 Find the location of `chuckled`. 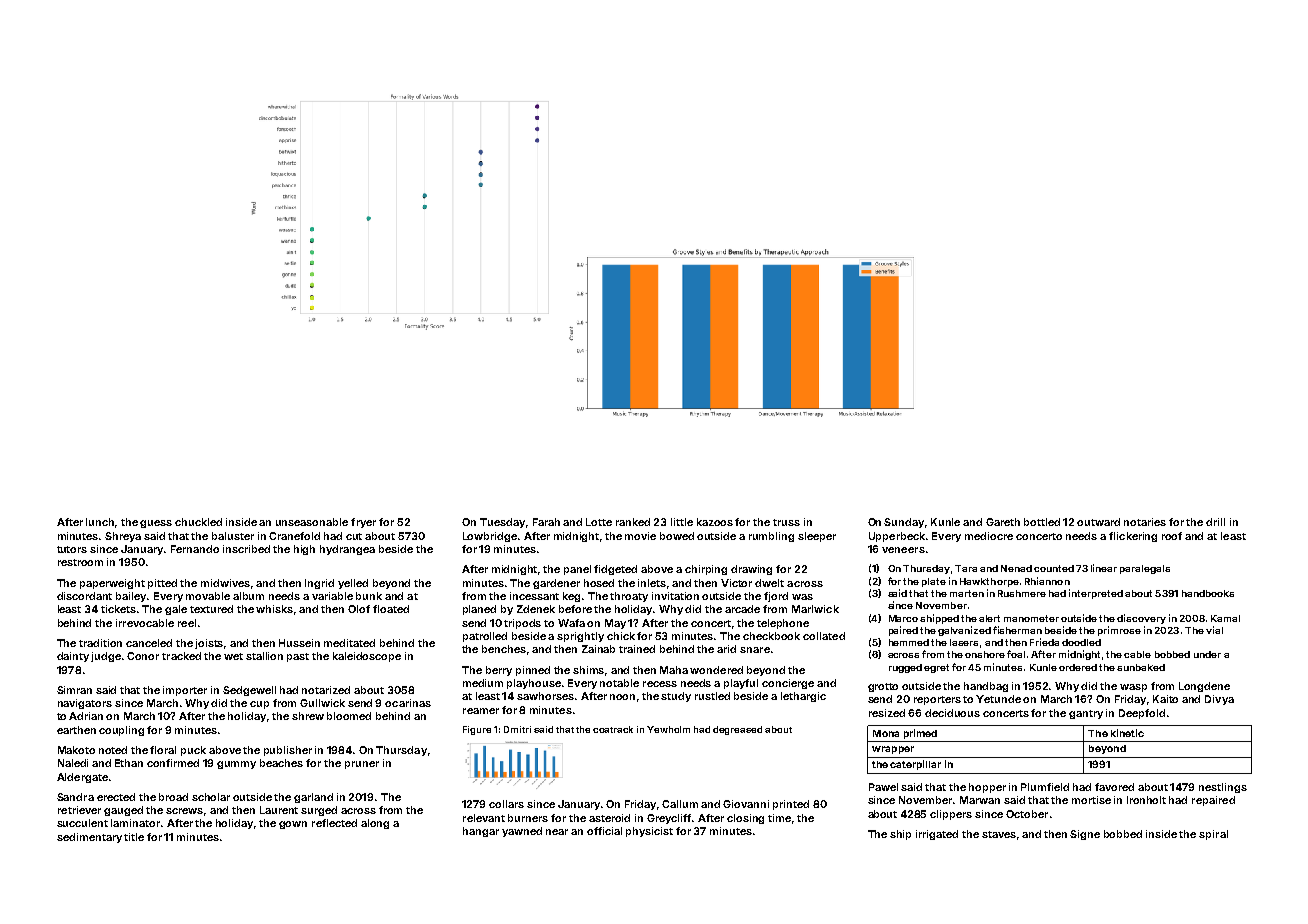

chuckled is located at coordinates (198, 522).
